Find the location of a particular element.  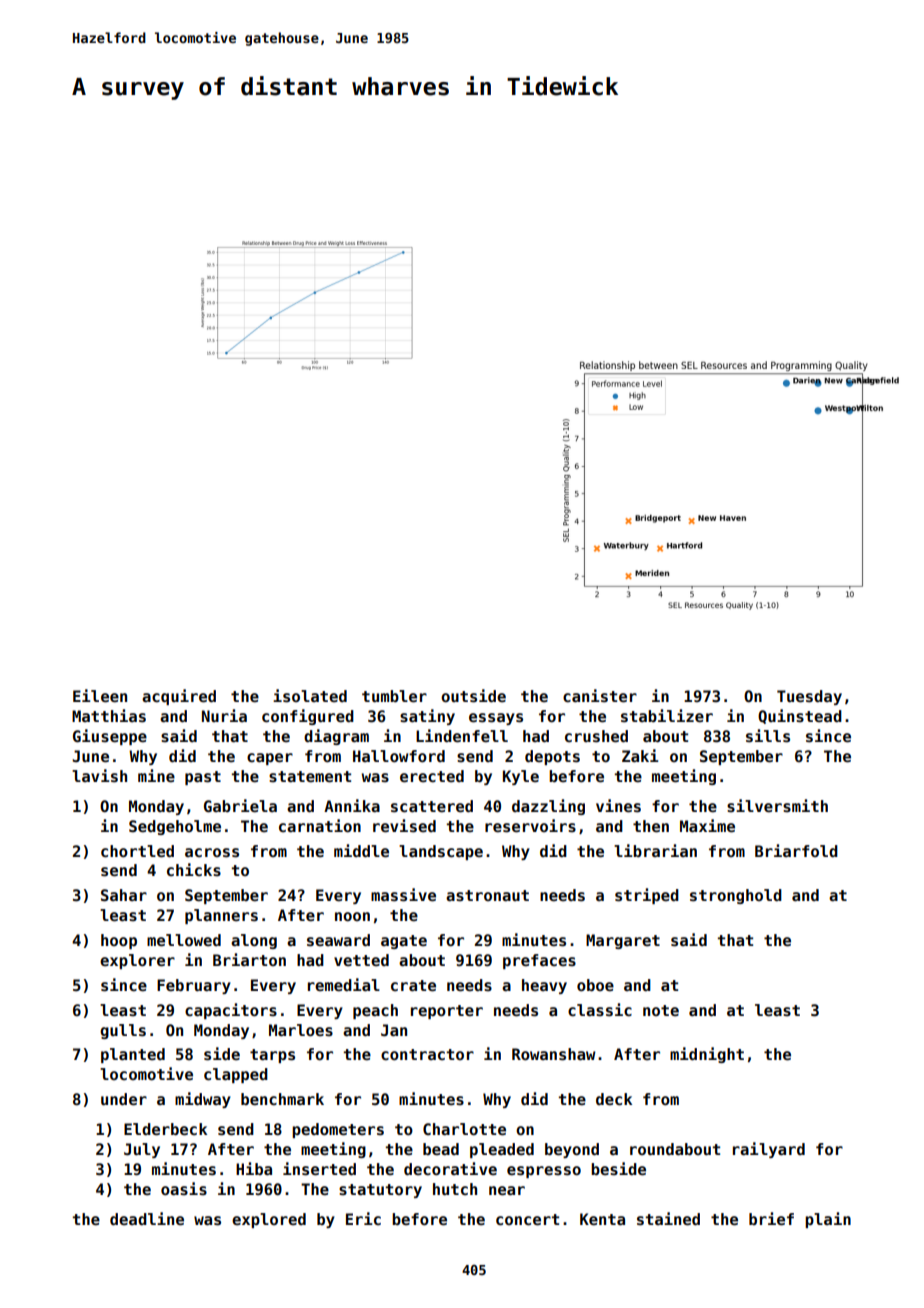

middle is located at coordinates (361, 851).
